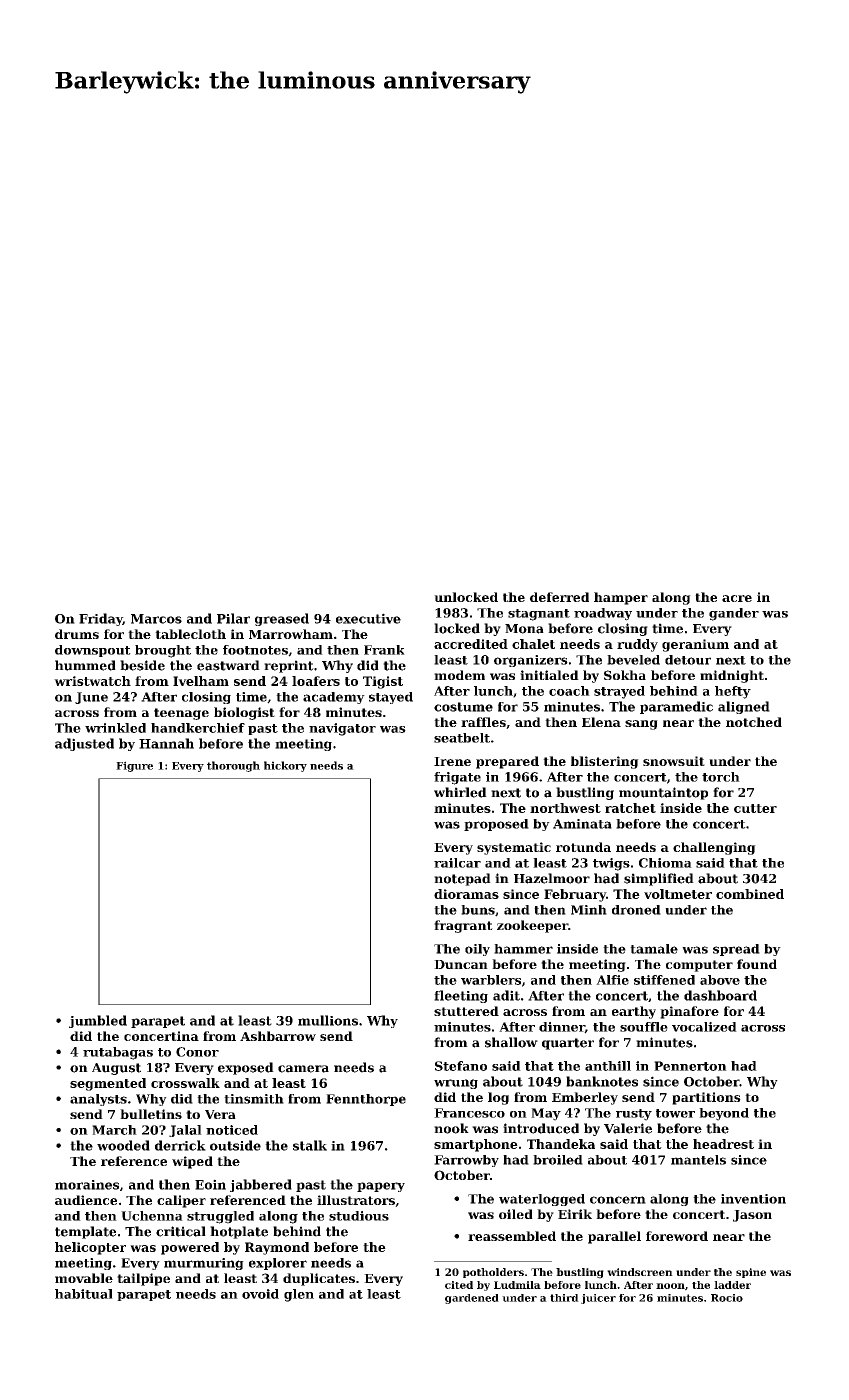  Describe the element at coordinates (670, 1286) in the image. I see `noon` at that location.
